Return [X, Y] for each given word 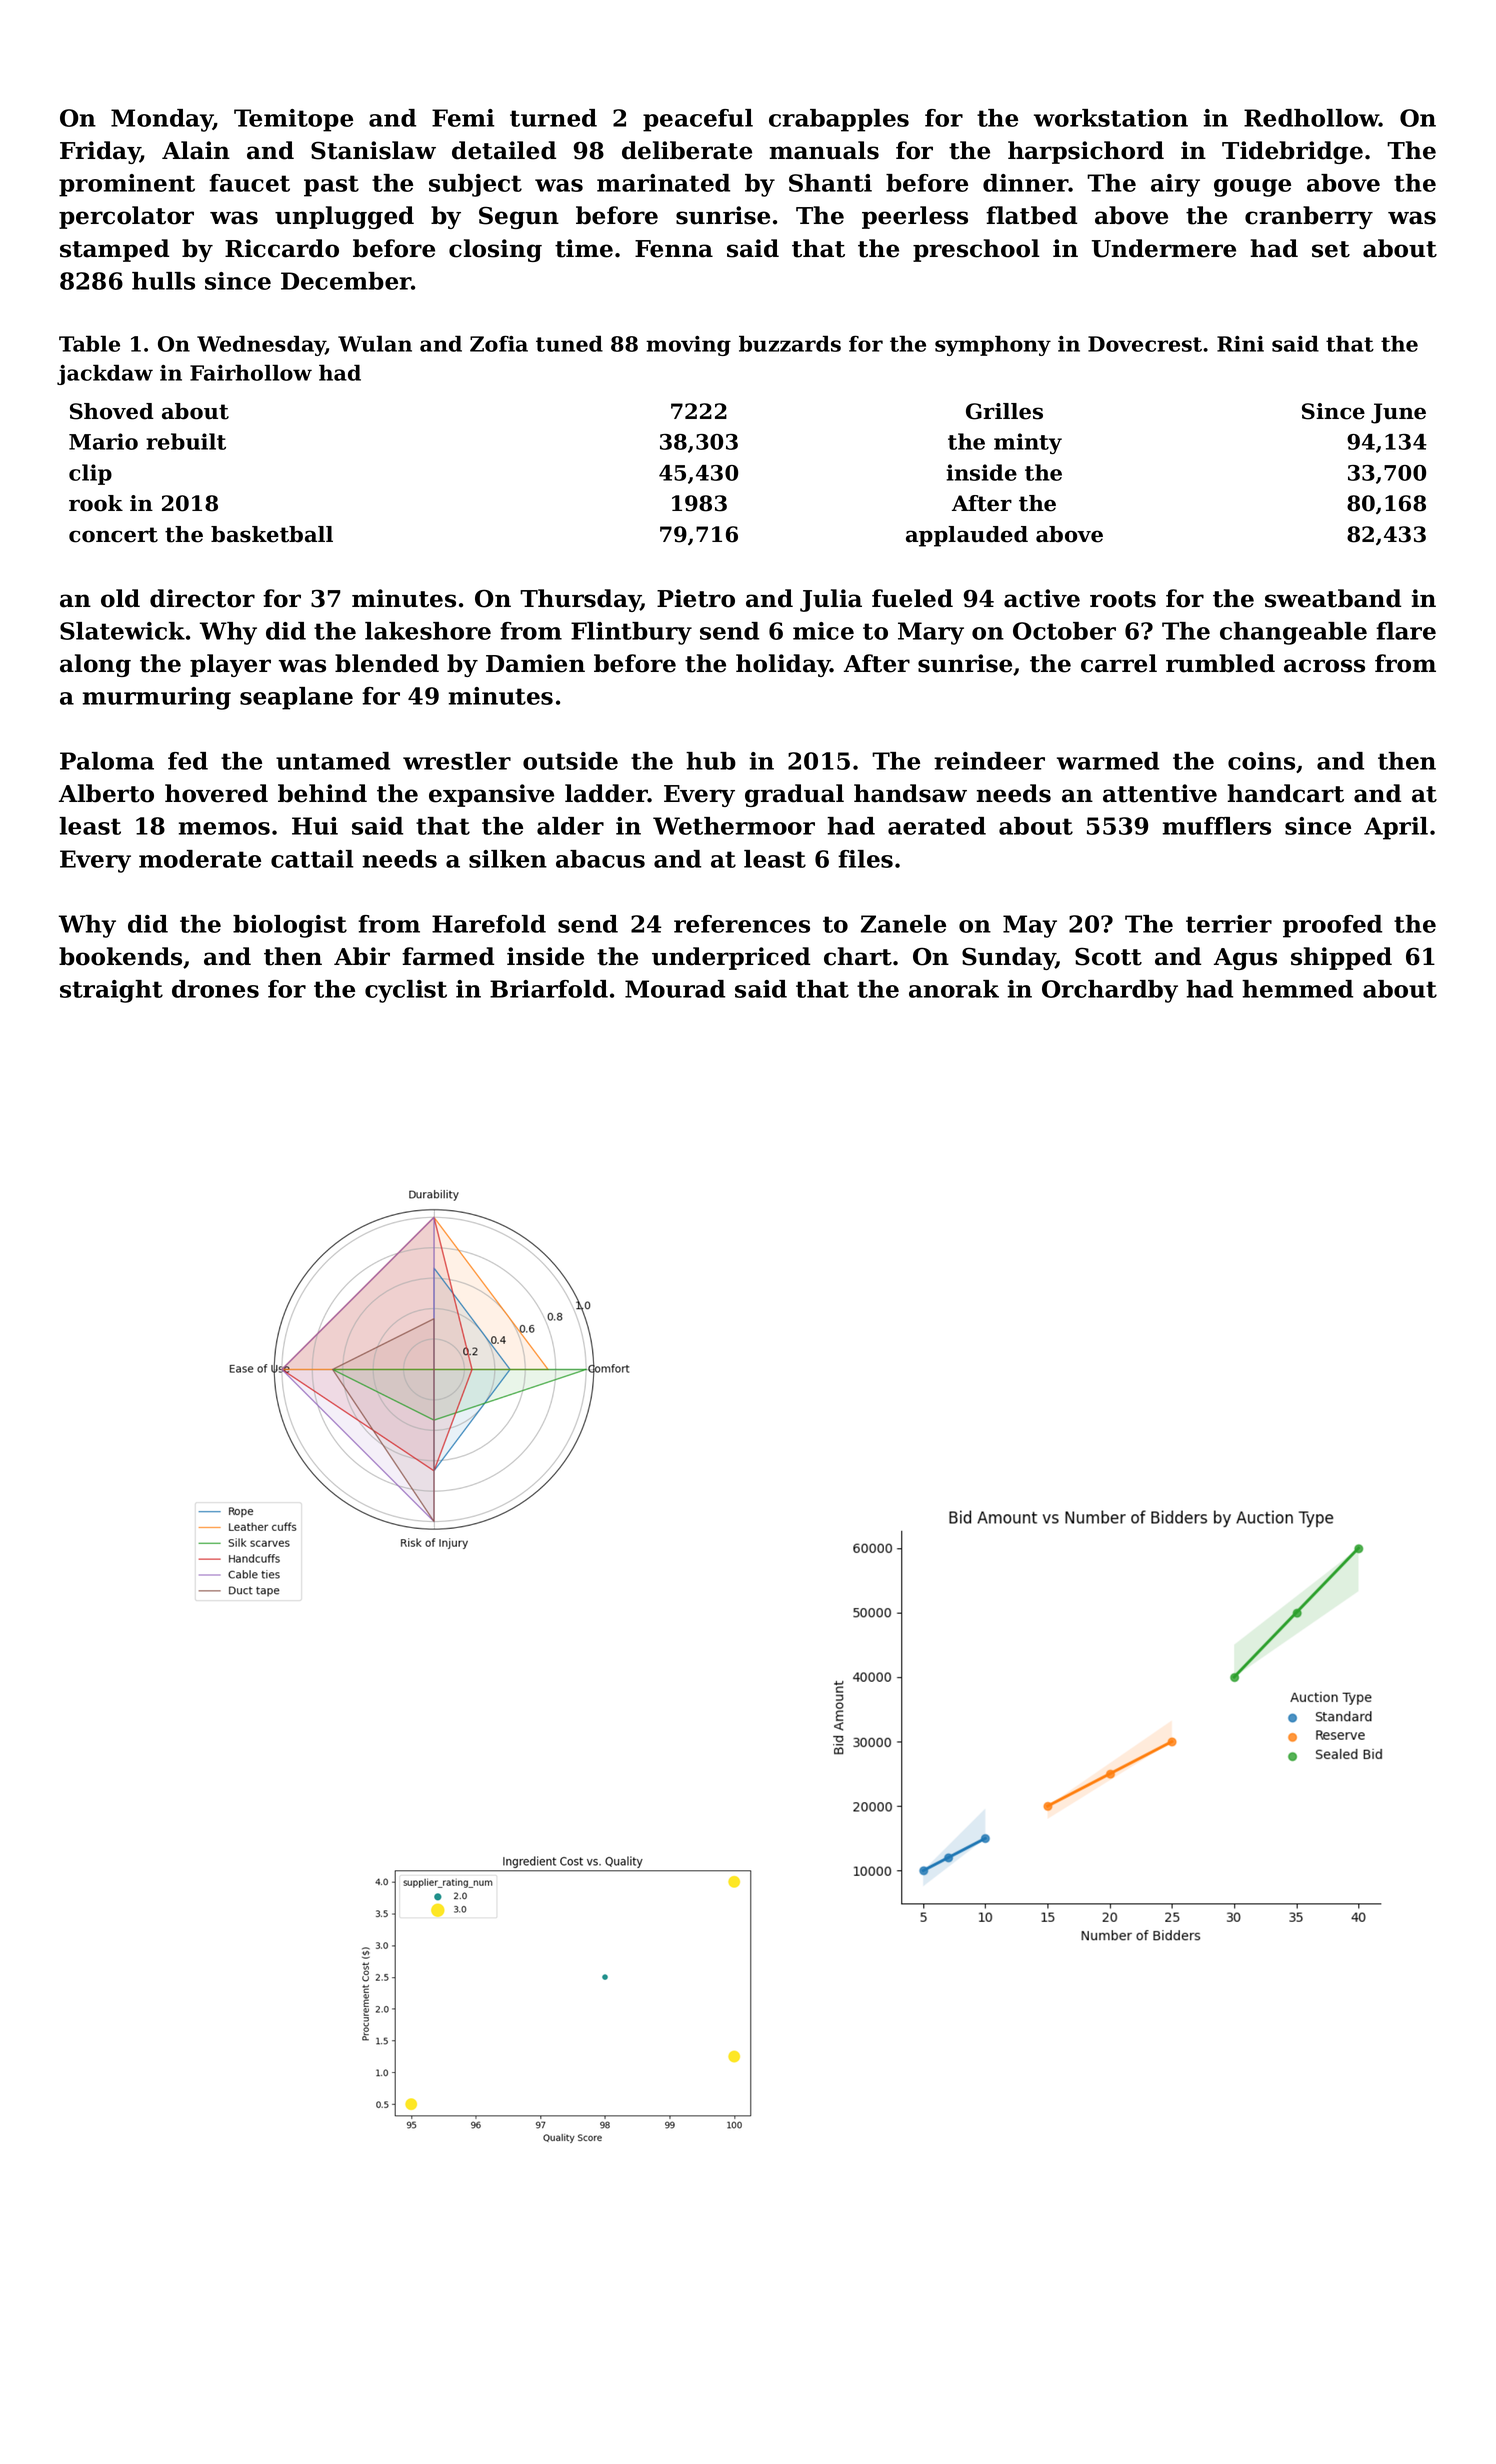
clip [90, 474]
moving [688, 346]
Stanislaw [373, 150]
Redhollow [1311, 118]
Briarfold [549, 989]
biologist [290, 926]
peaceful [698, 120]
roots [1123, 599]
